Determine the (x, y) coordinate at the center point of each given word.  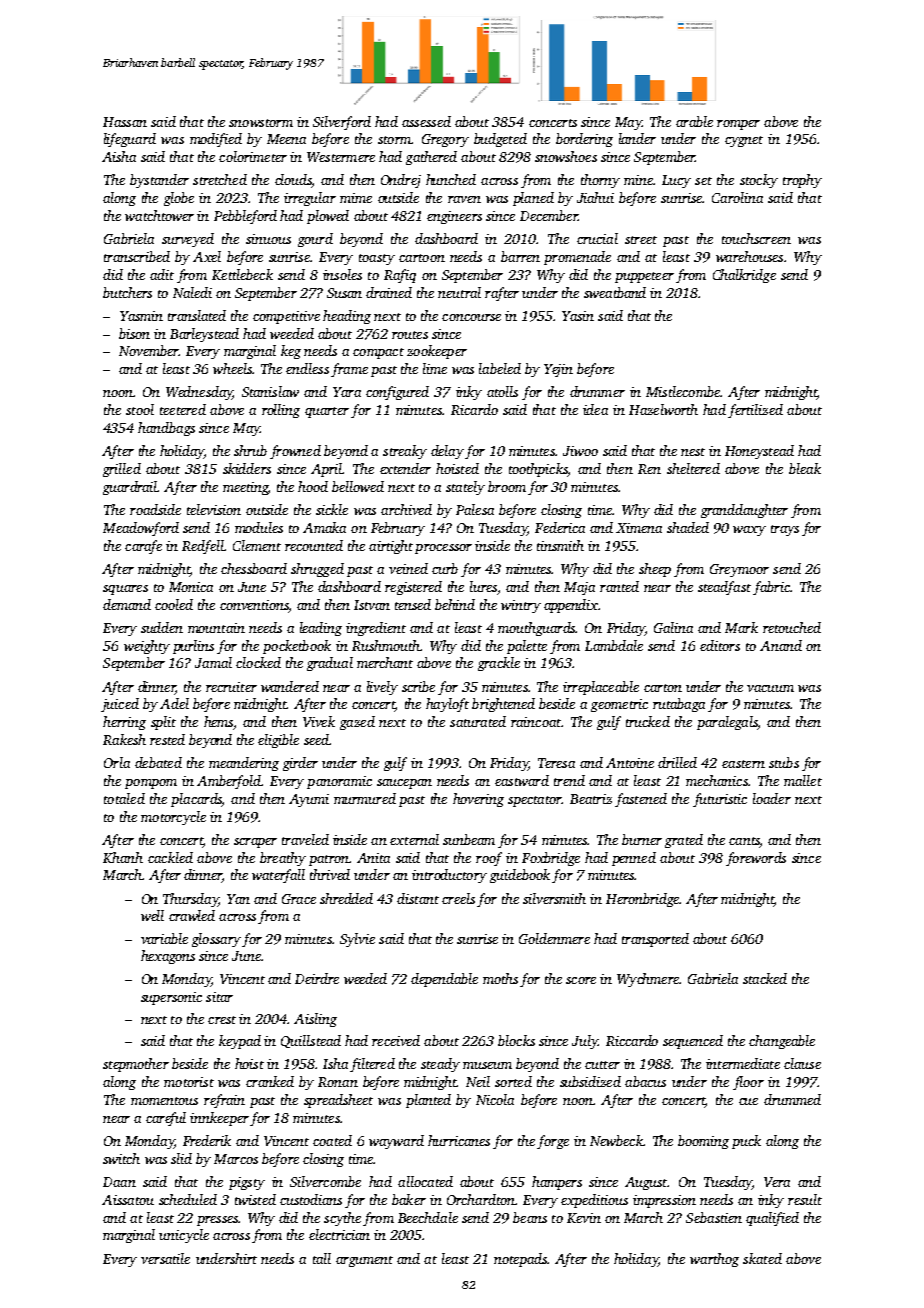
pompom (151, 784)
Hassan (125, 122)
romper (738, 125)
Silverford (342, 123)
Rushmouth (386, 645)
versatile (165, 1258)
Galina (673, 627)
